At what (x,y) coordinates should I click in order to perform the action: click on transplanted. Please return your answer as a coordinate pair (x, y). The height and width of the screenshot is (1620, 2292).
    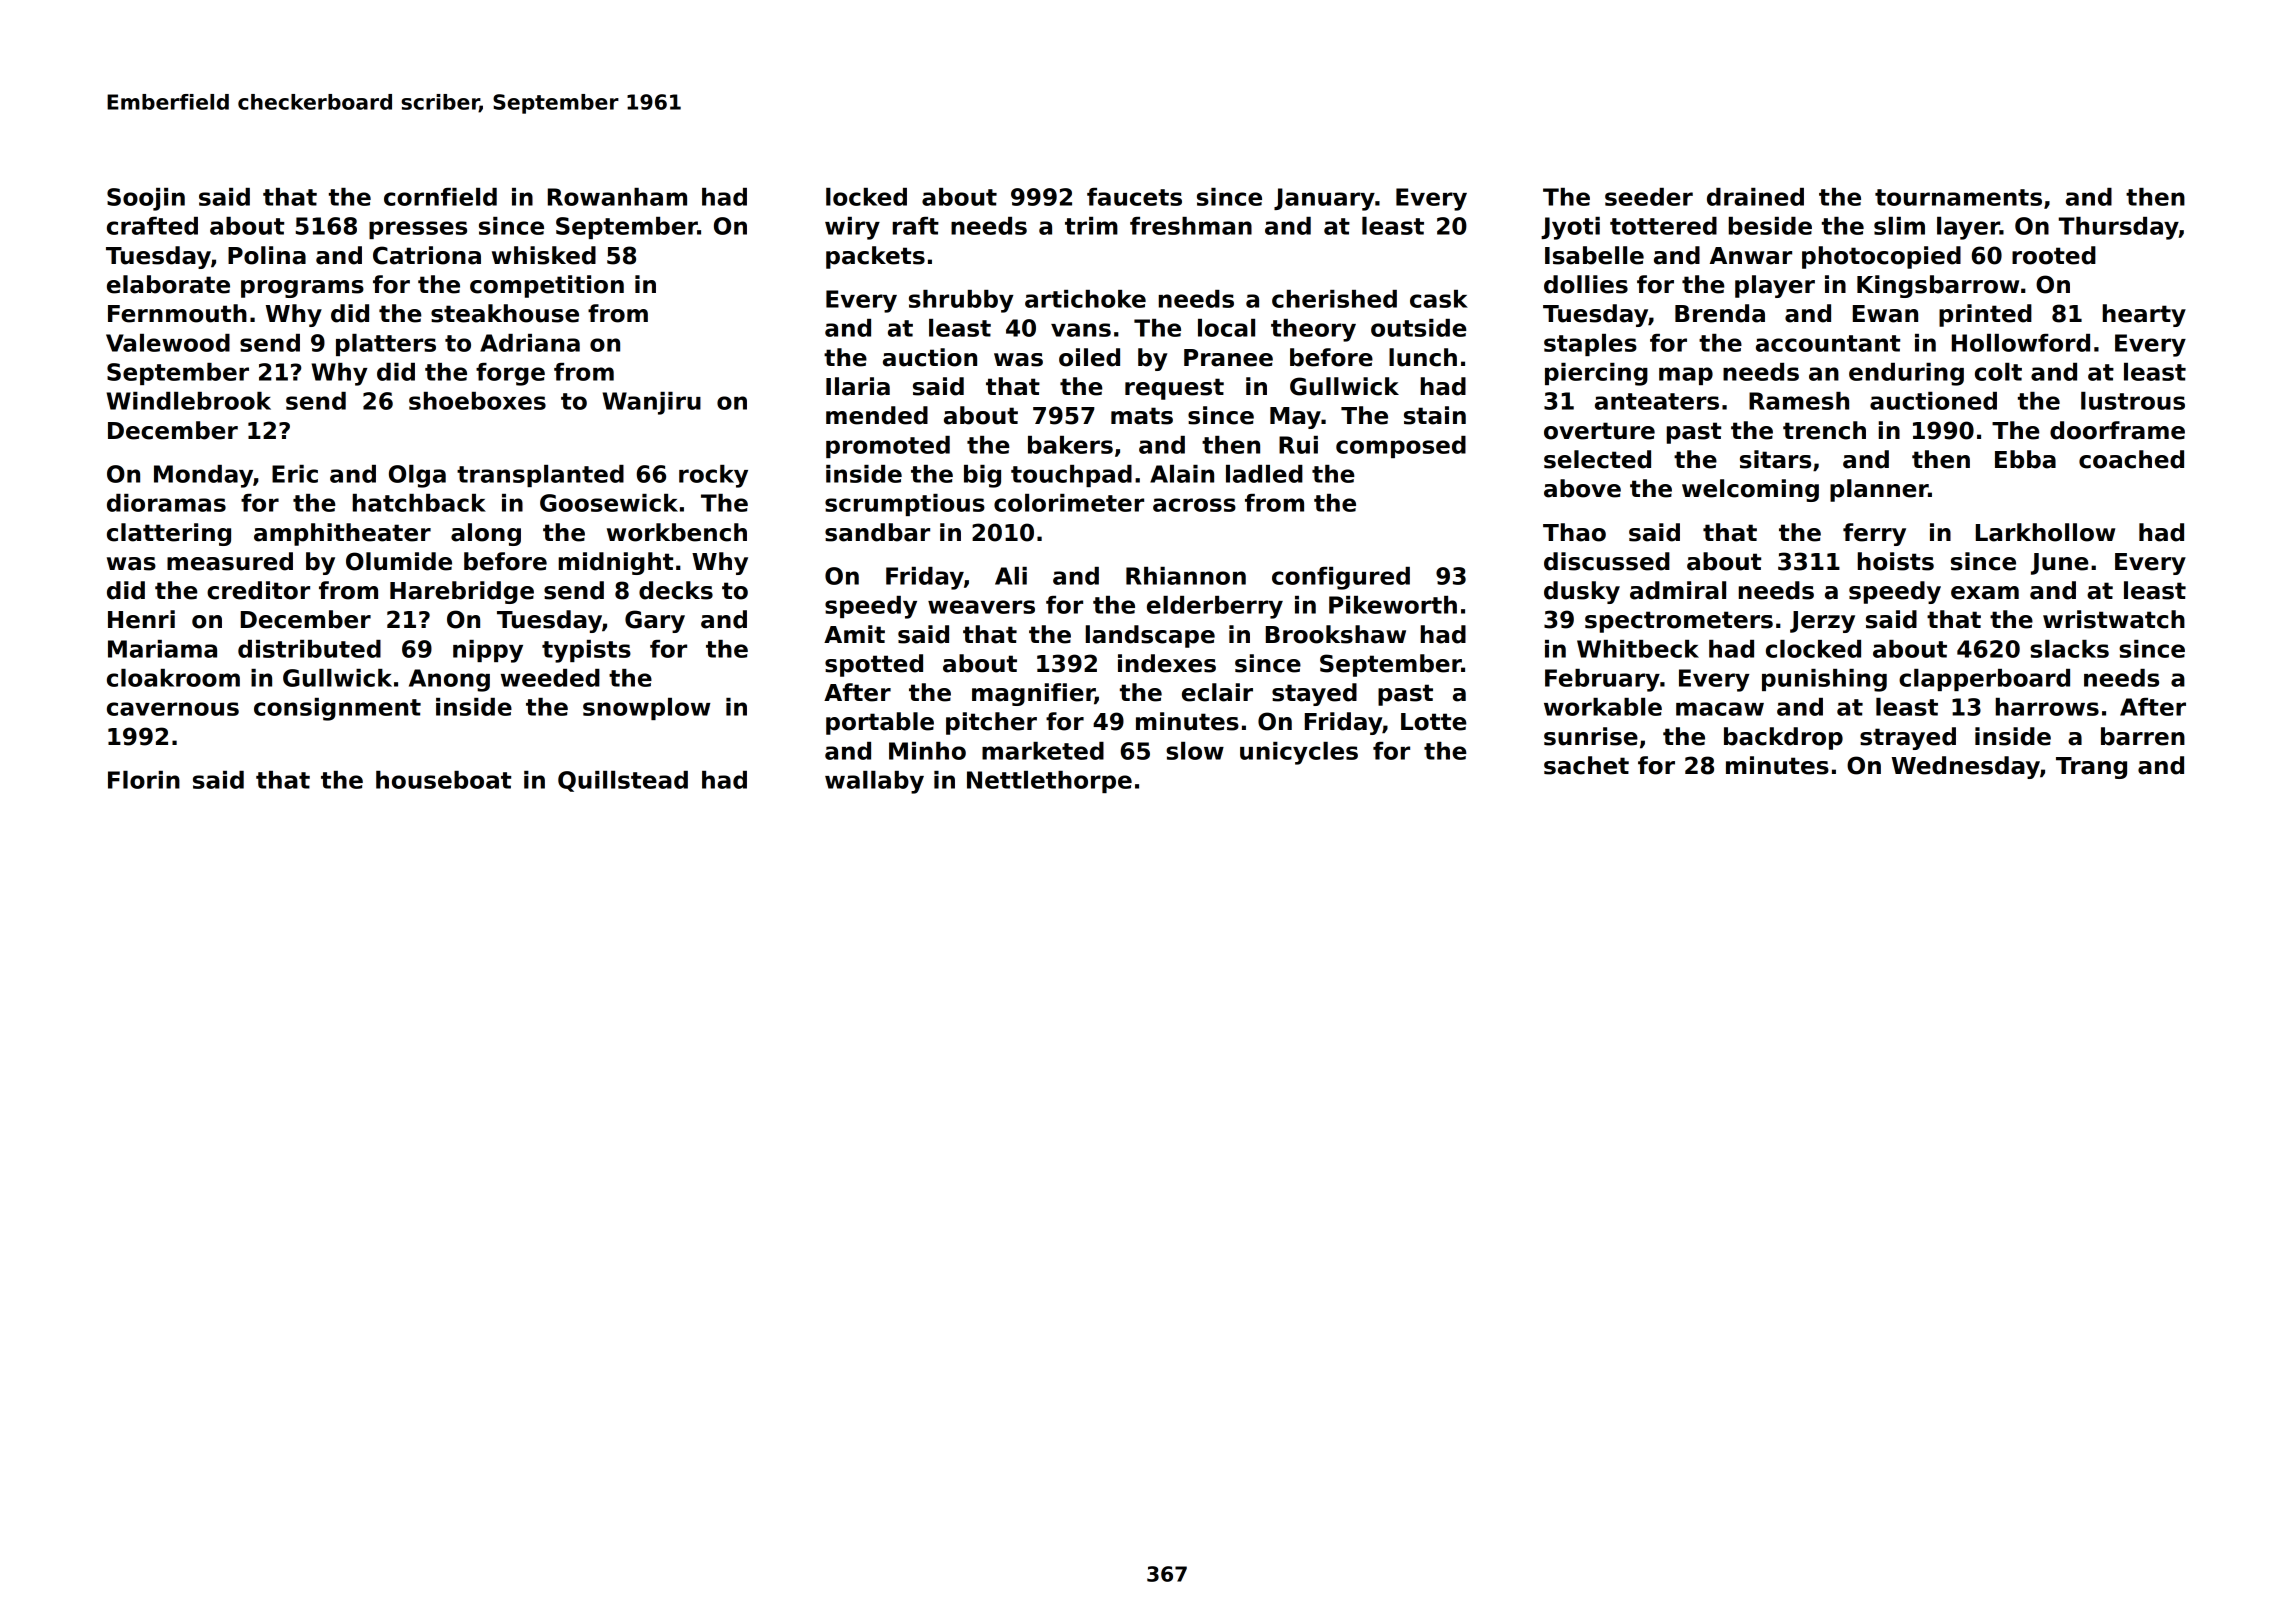
    Looking at the image, I should click on (540, 476).
